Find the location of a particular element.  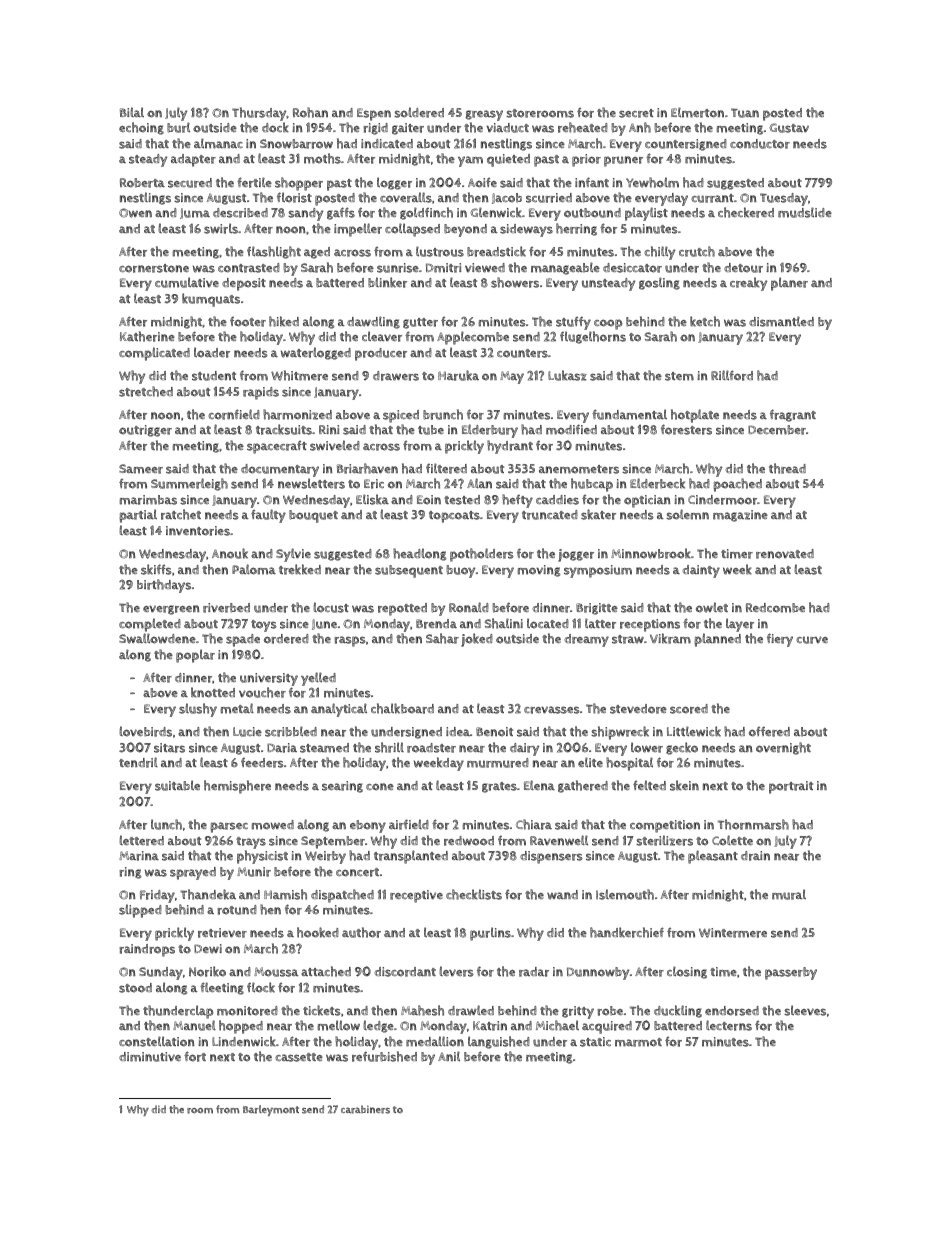

loader is located at coordinates (212, 352).
